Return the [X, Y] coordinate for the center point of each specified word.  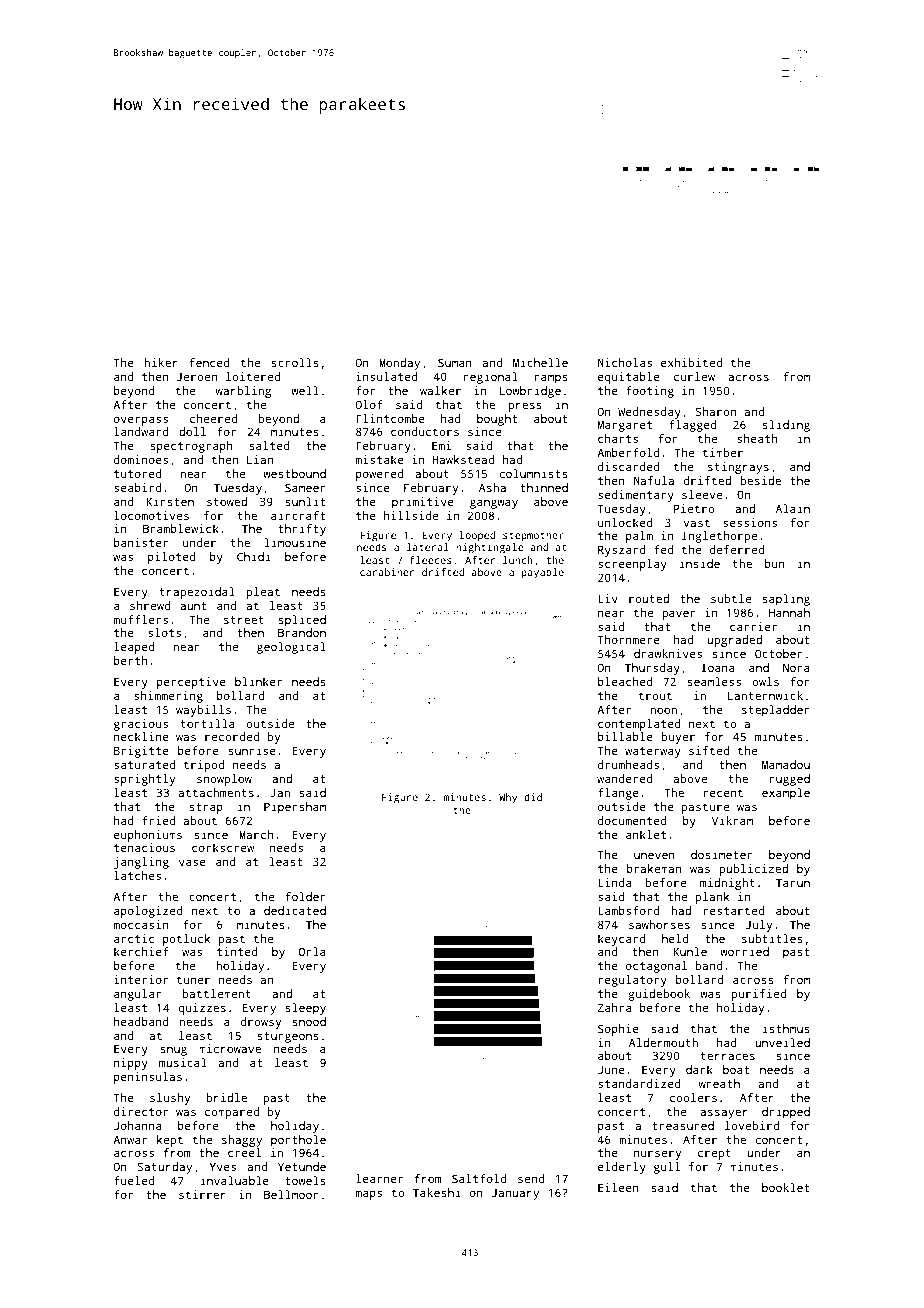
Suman [455, 362]
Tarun [793, 882]
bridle [227, 1097]
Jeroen [197, 377]
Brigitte [141, 752]
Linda [614, 882]
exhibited [691, 362]
